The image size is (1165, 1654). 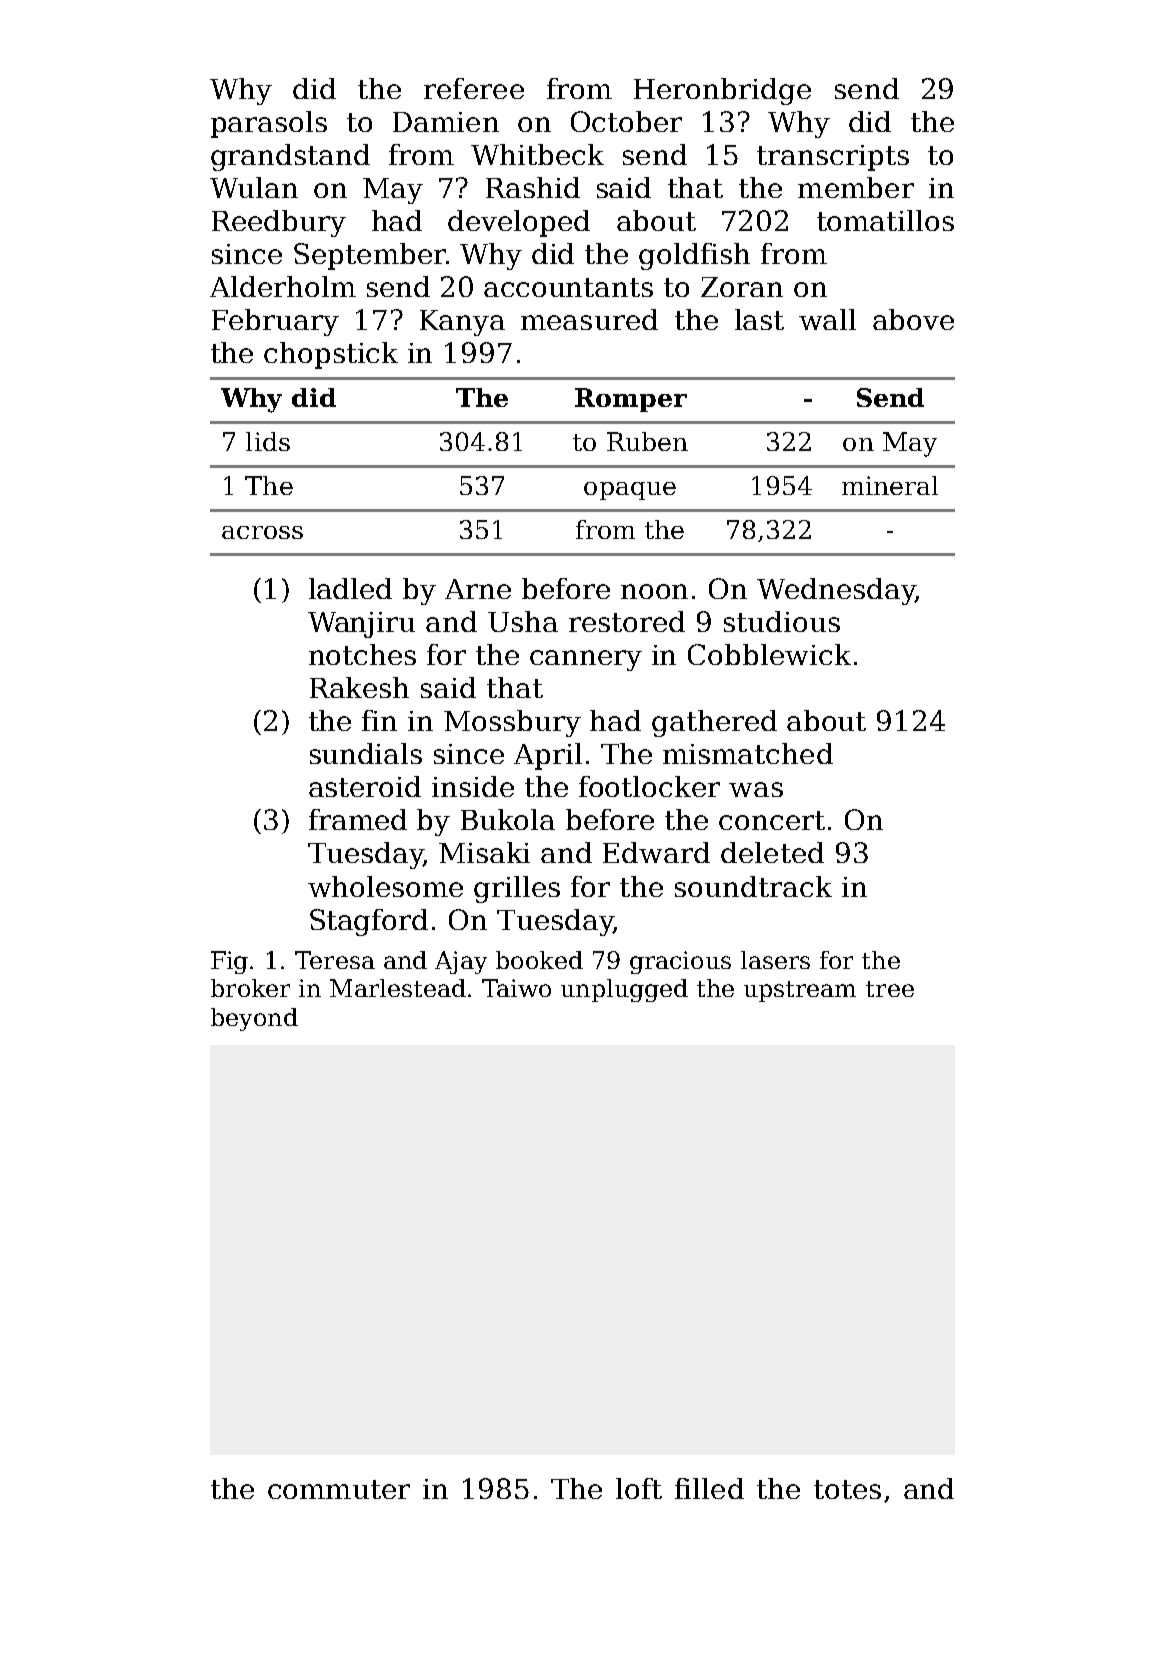 What do you see at coordinates (335, 960) in the page?
I see `Teresa` at bounding box center [335, 960].
